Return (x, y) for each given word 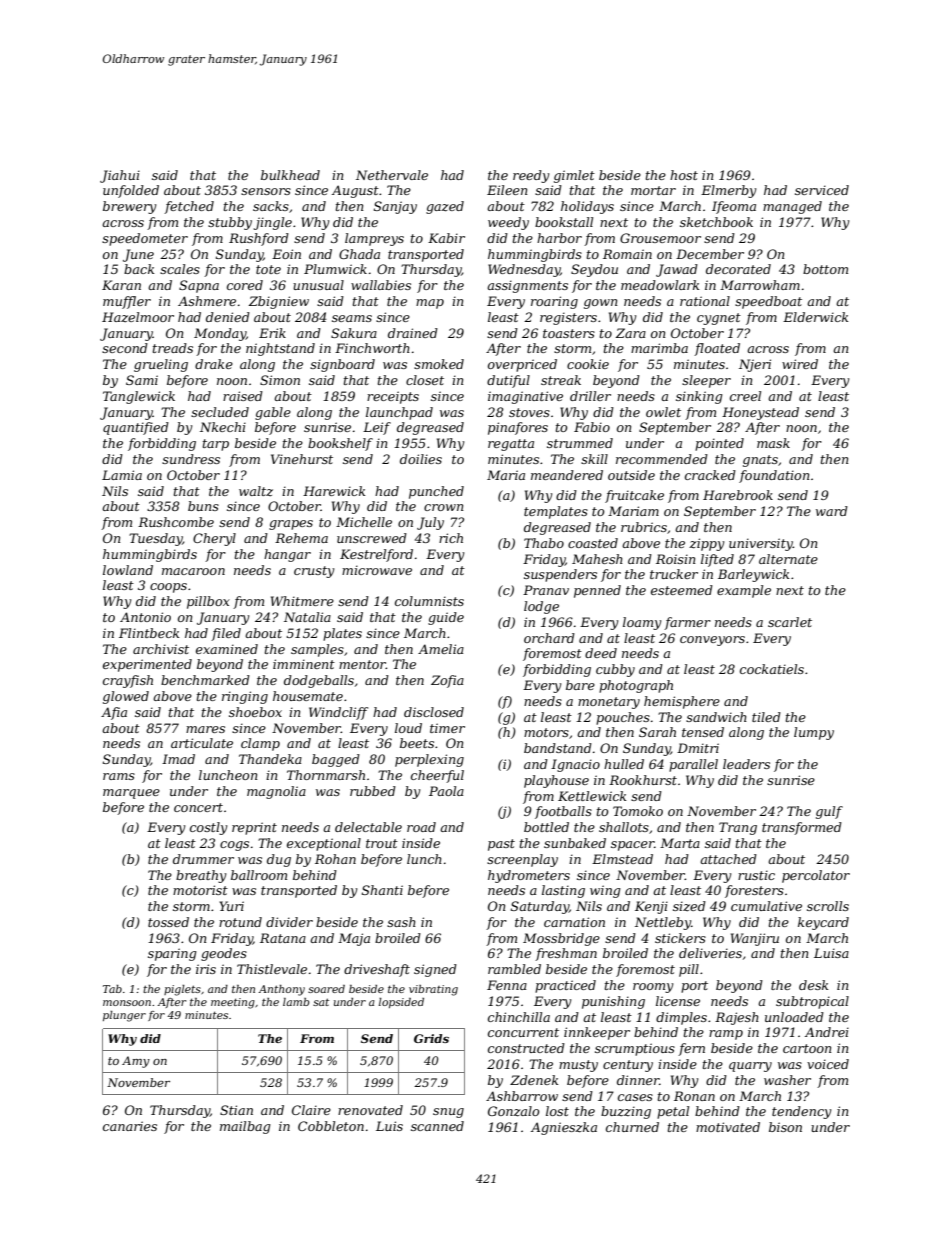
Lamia (122, 475)
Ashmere (207, 301)
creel (745, 396)
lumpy (814, 733)
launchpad (399, 413)
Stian (236, 1110)
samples (317, 650)
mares (205, 729)
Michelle (364, 522)
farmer (687, 623)
